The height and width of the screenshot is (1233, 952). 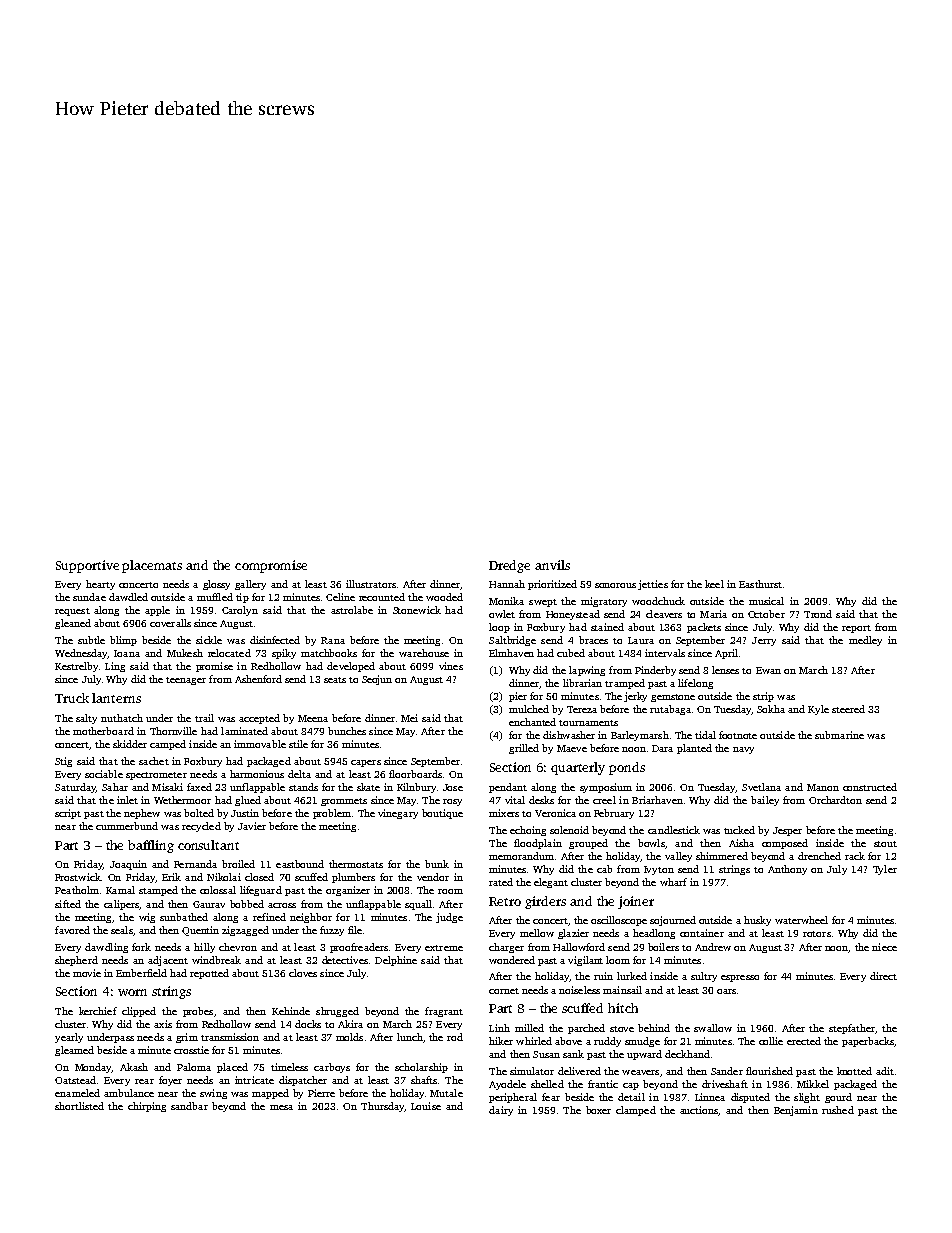 I want to click on Delphine, so click(x=396, y=961).
